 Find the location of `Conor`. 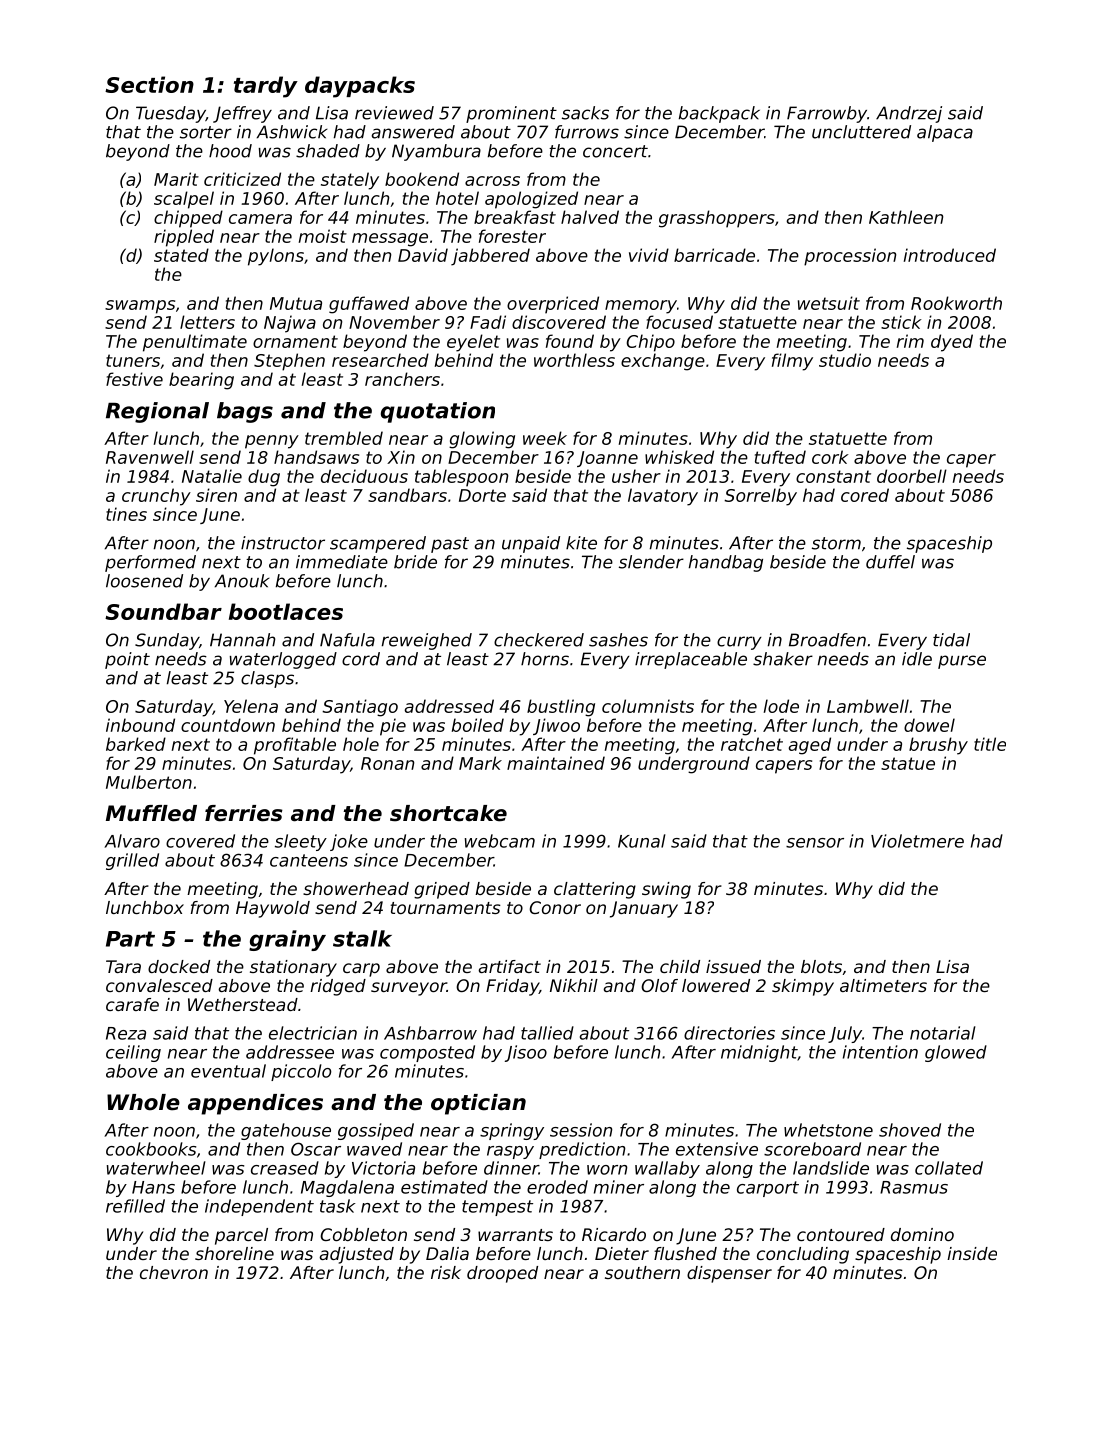

Conor is located at coordinates (555, 907).
